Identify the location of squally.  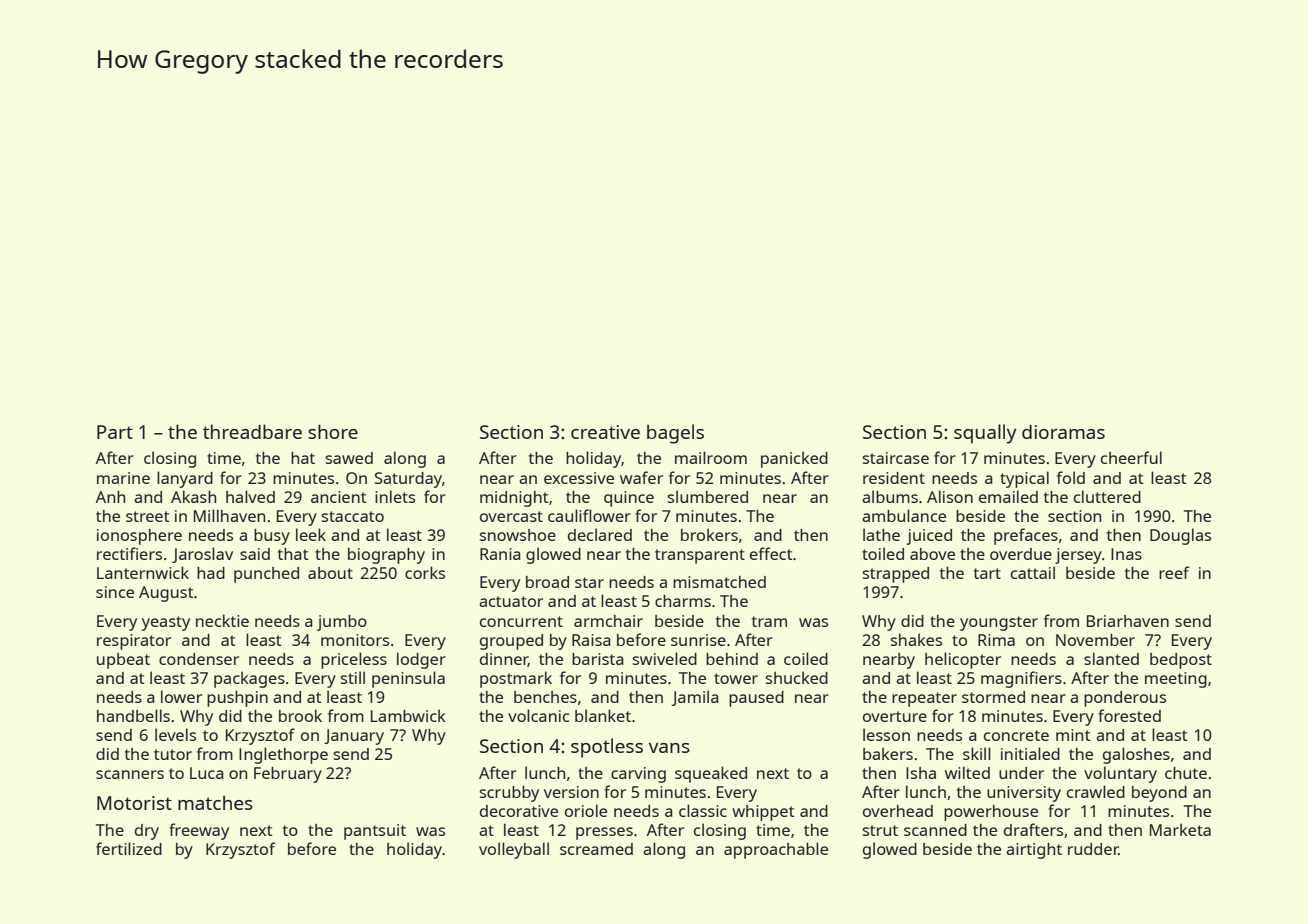
(985, 434).
